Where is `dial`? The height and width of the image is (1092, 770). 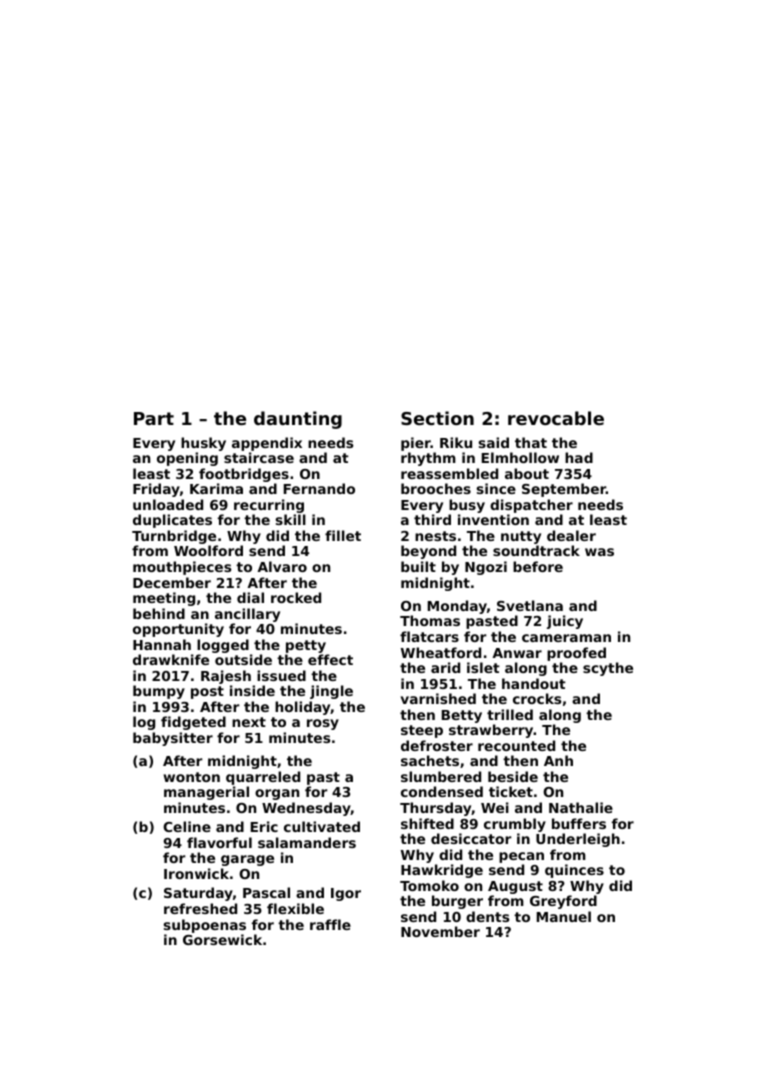
dial is located at coordinates (250, 597).
